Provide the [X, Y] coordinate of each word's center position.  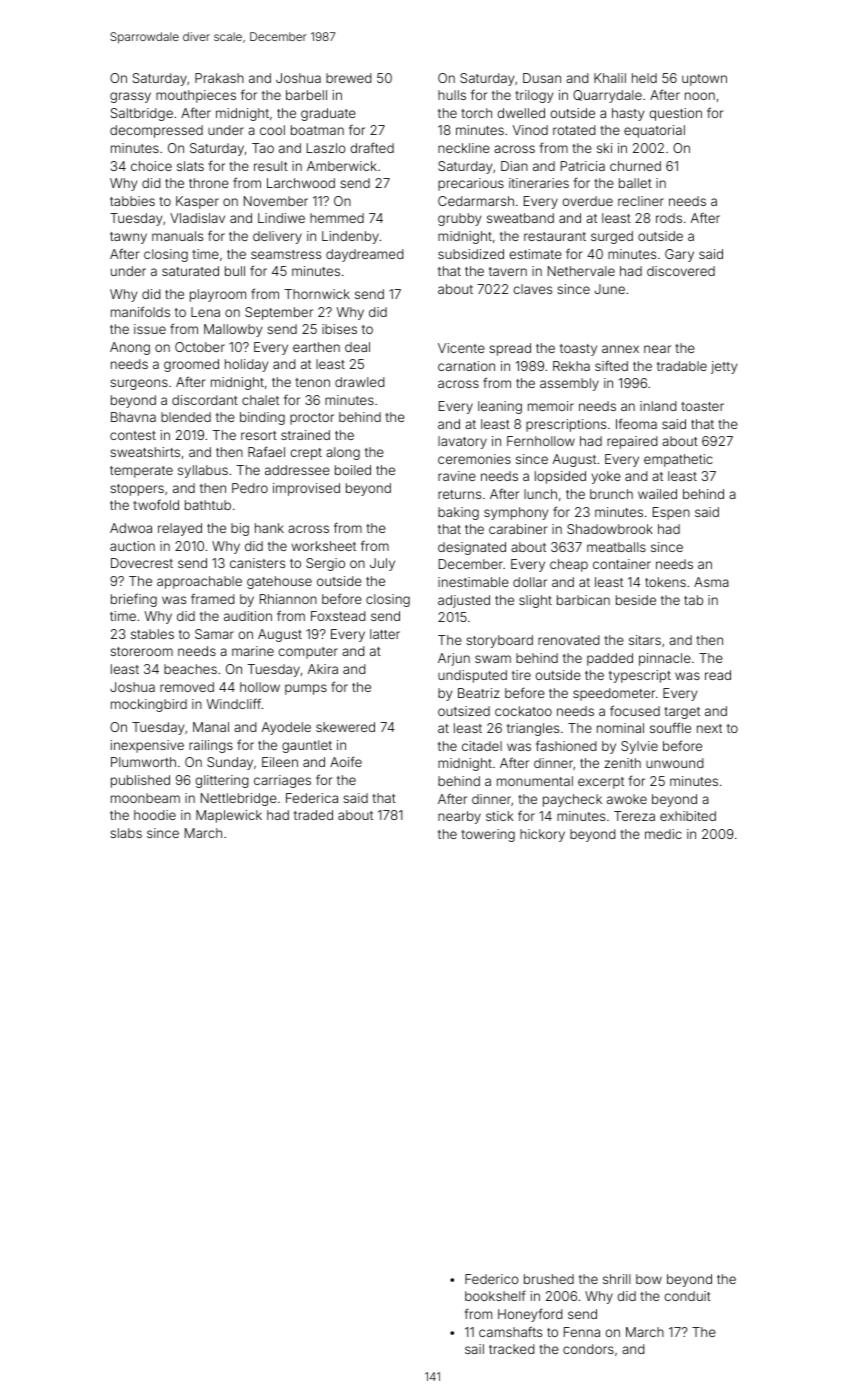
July [382, 564]
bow [649, 1279]
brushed [549, 1279]
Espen [671, 513]
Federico [492, 1279]
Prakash [219, 78]
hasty [628, 114]
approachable [199, 582]
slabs [126, 833]
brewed [349, 78]
